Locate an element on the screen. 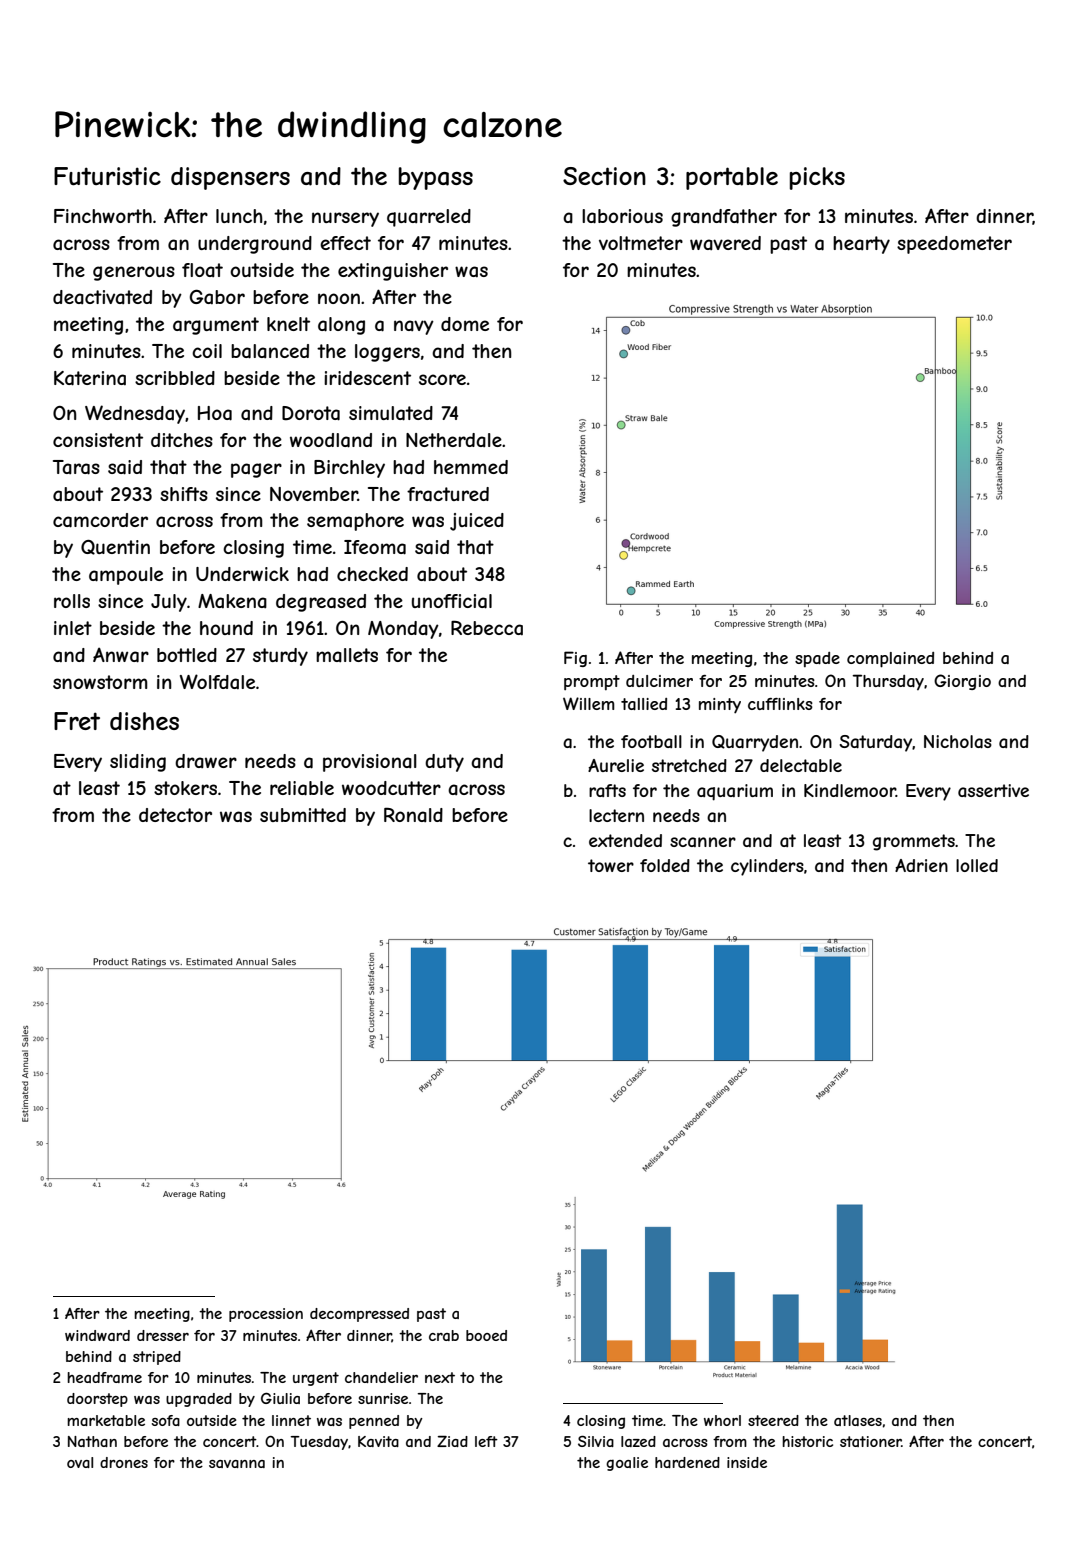  checked is located at coordinates (372, 574).
